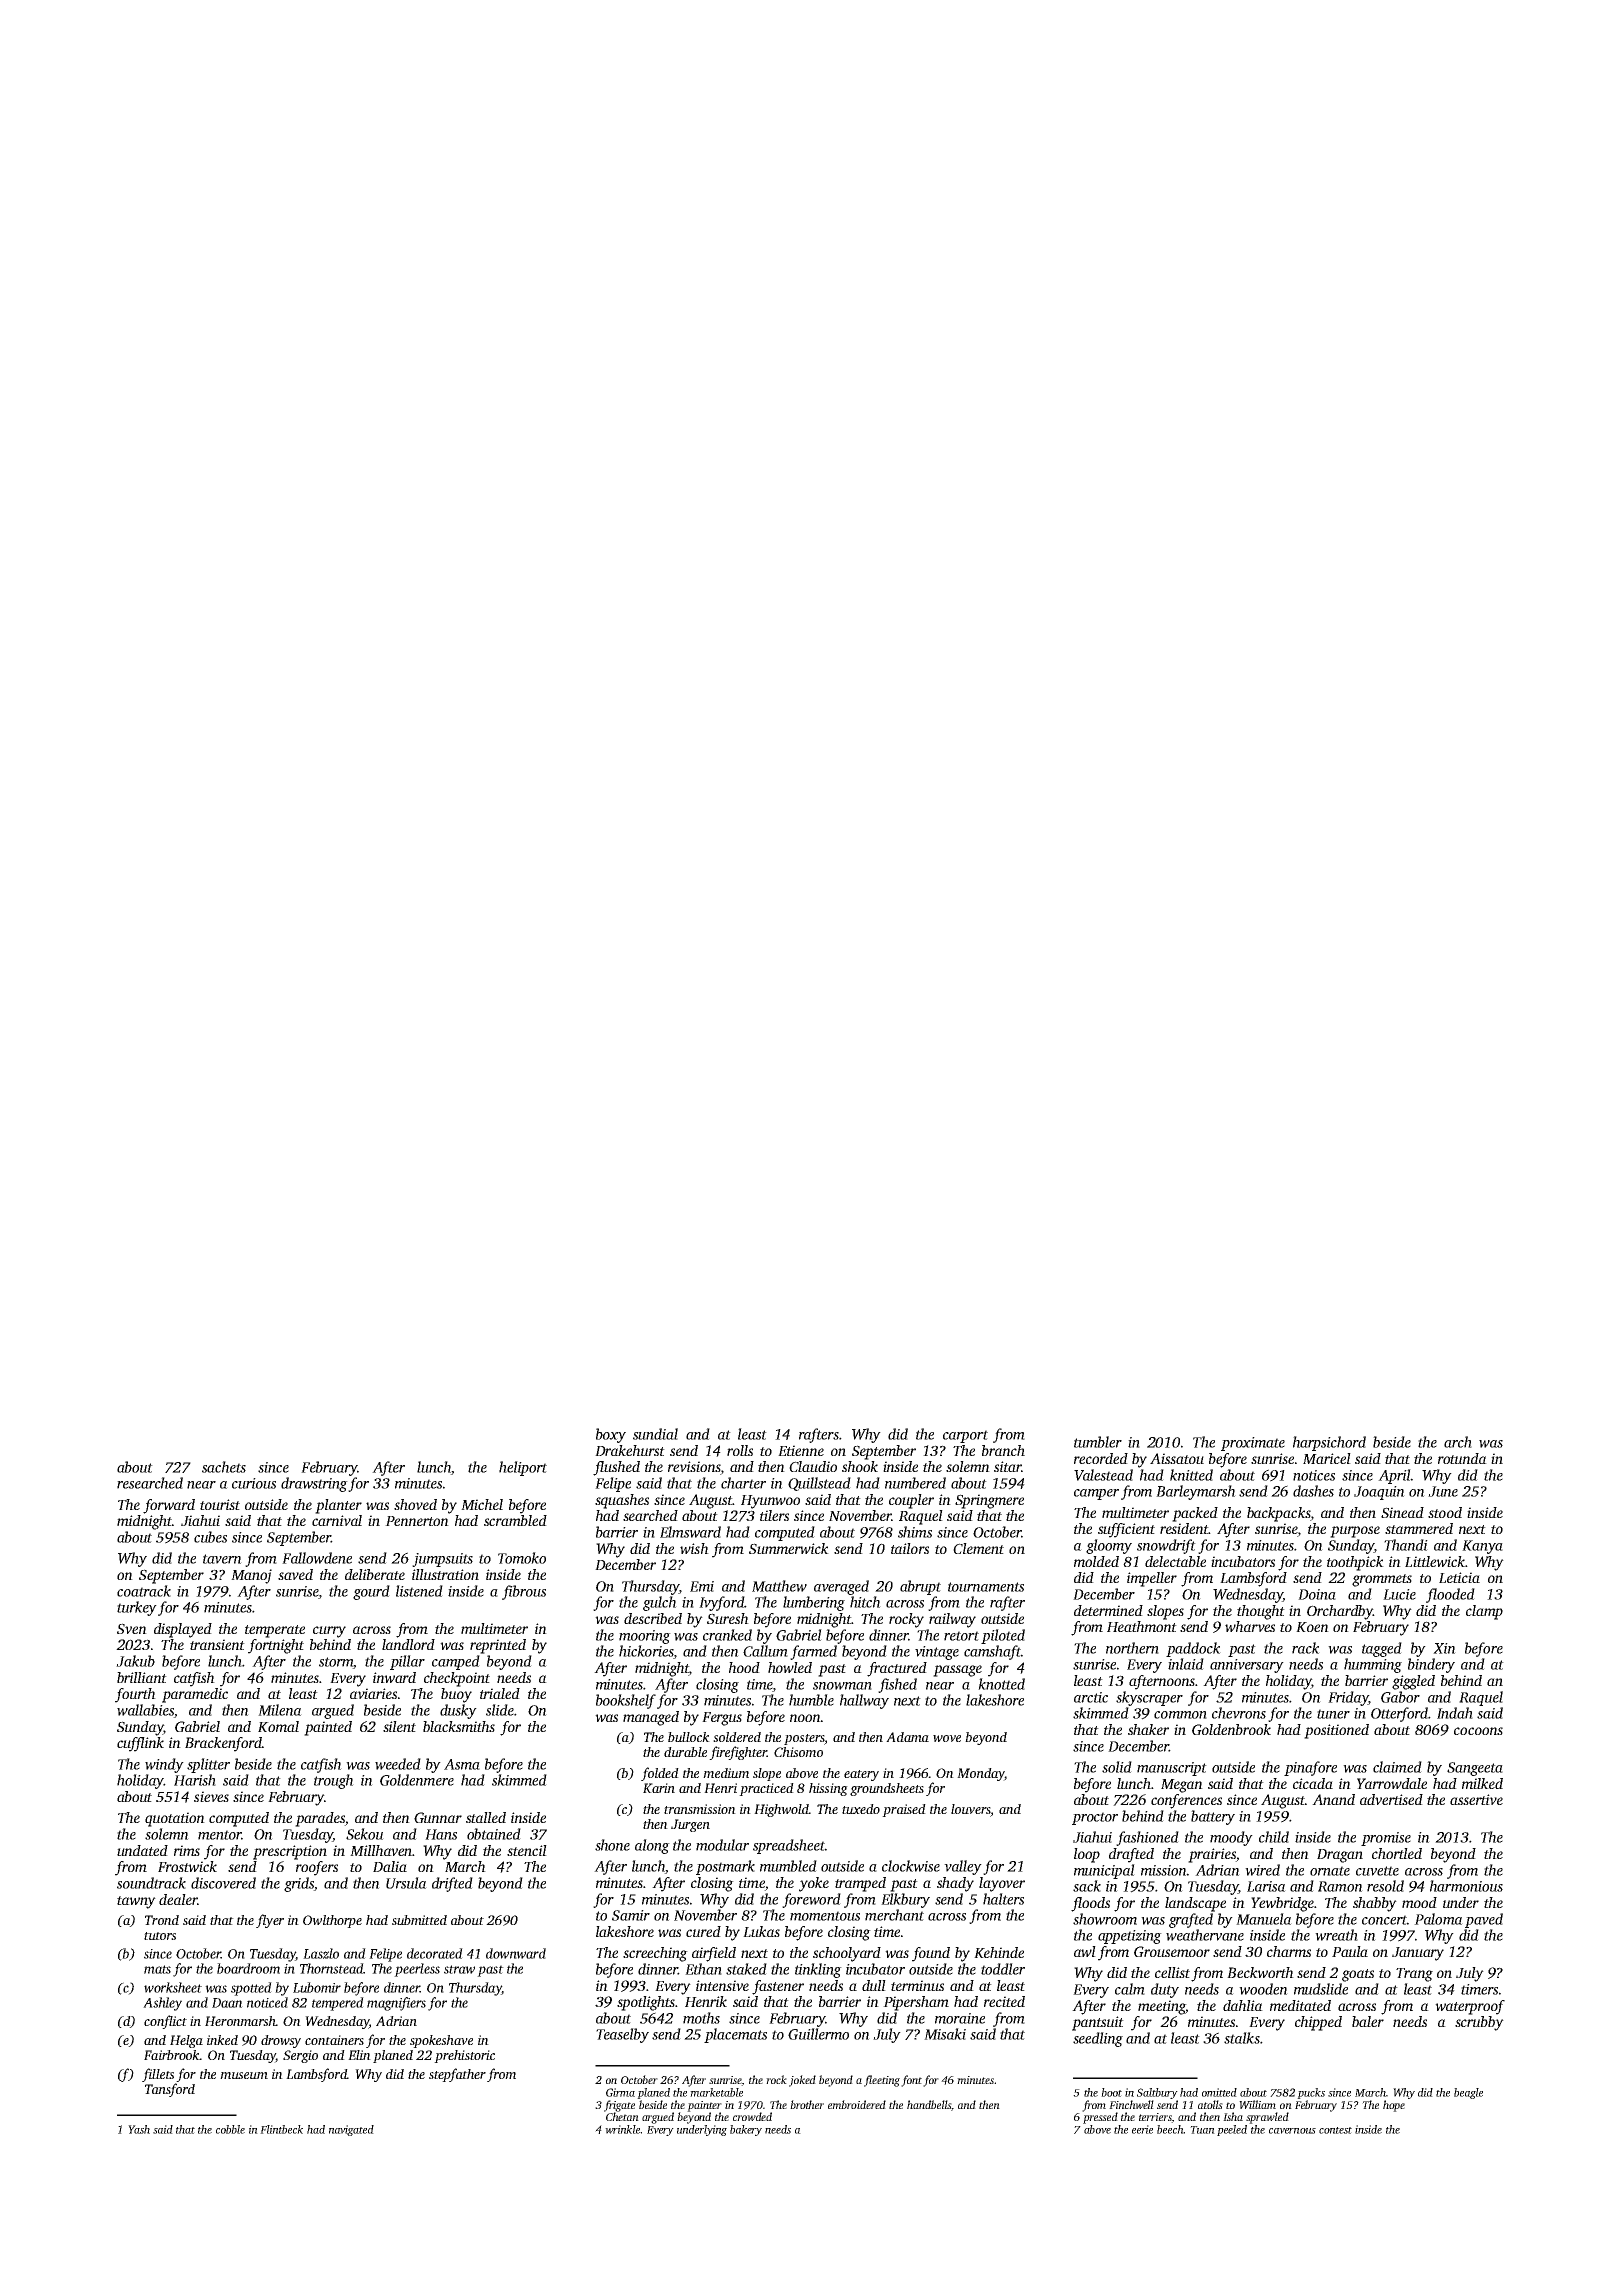 This image has width=1620, height=2292. Describe the element at coordinates (142, 1850) in the image. I see `undated` at that location.
